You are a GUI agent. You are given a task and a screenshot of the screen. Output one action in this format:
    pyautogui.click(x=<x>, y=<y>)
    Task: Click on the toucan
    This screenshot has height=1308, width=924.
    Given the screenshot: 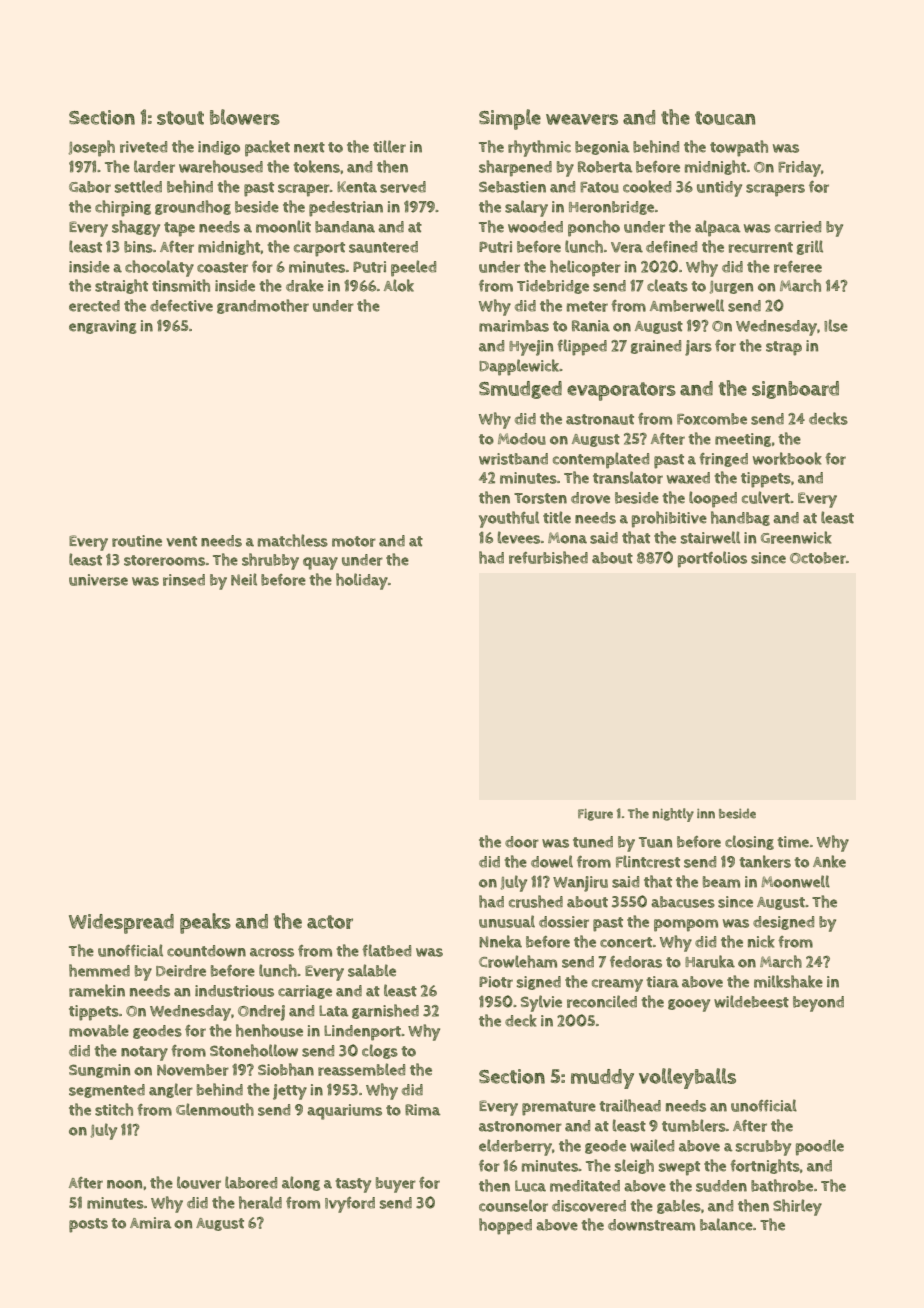 What is the action you would take?
    pyautogui.click(x=725, y=118)
